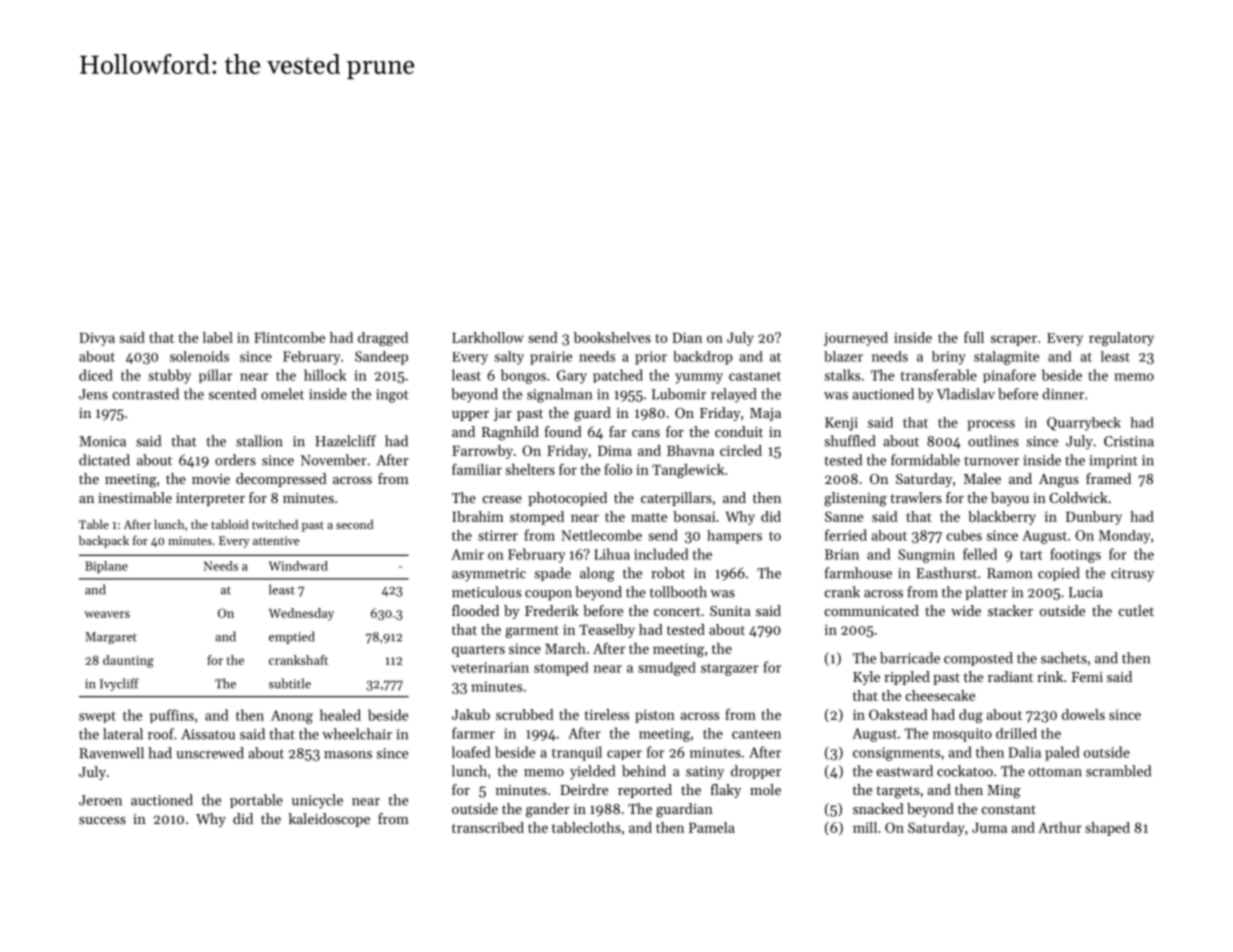  What do you see at coordinates (510, 433) in the screenshot?
I see `Ragnhild` at bounding box center [510, 433].
